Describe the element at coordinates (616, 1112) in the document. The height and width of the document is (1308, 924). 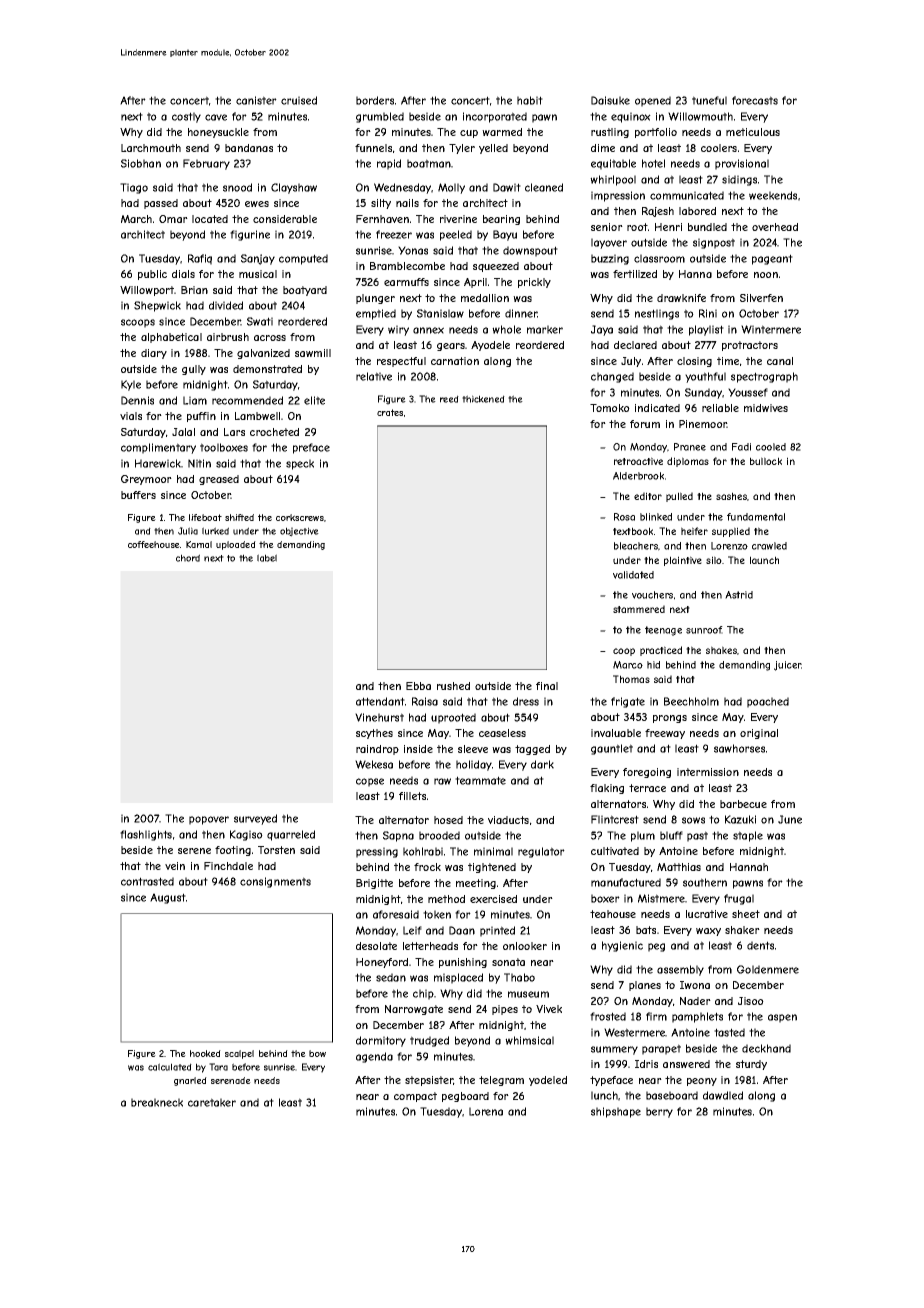
I see `shipshape` at that location.
